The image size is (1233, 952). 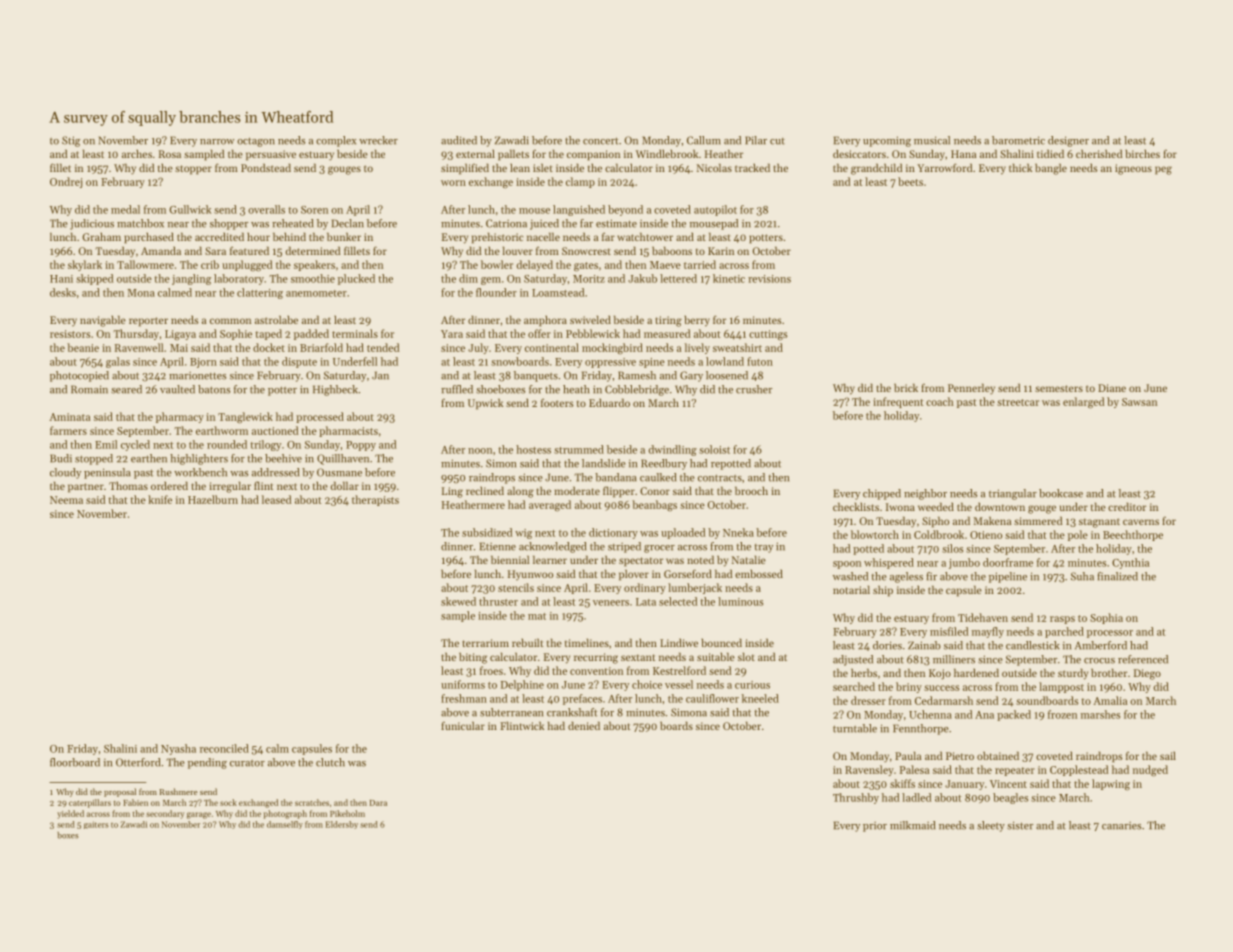 What do you see at coordinates (473, 658) in the page?
I see `biting` at bounding box center [473, 658].
